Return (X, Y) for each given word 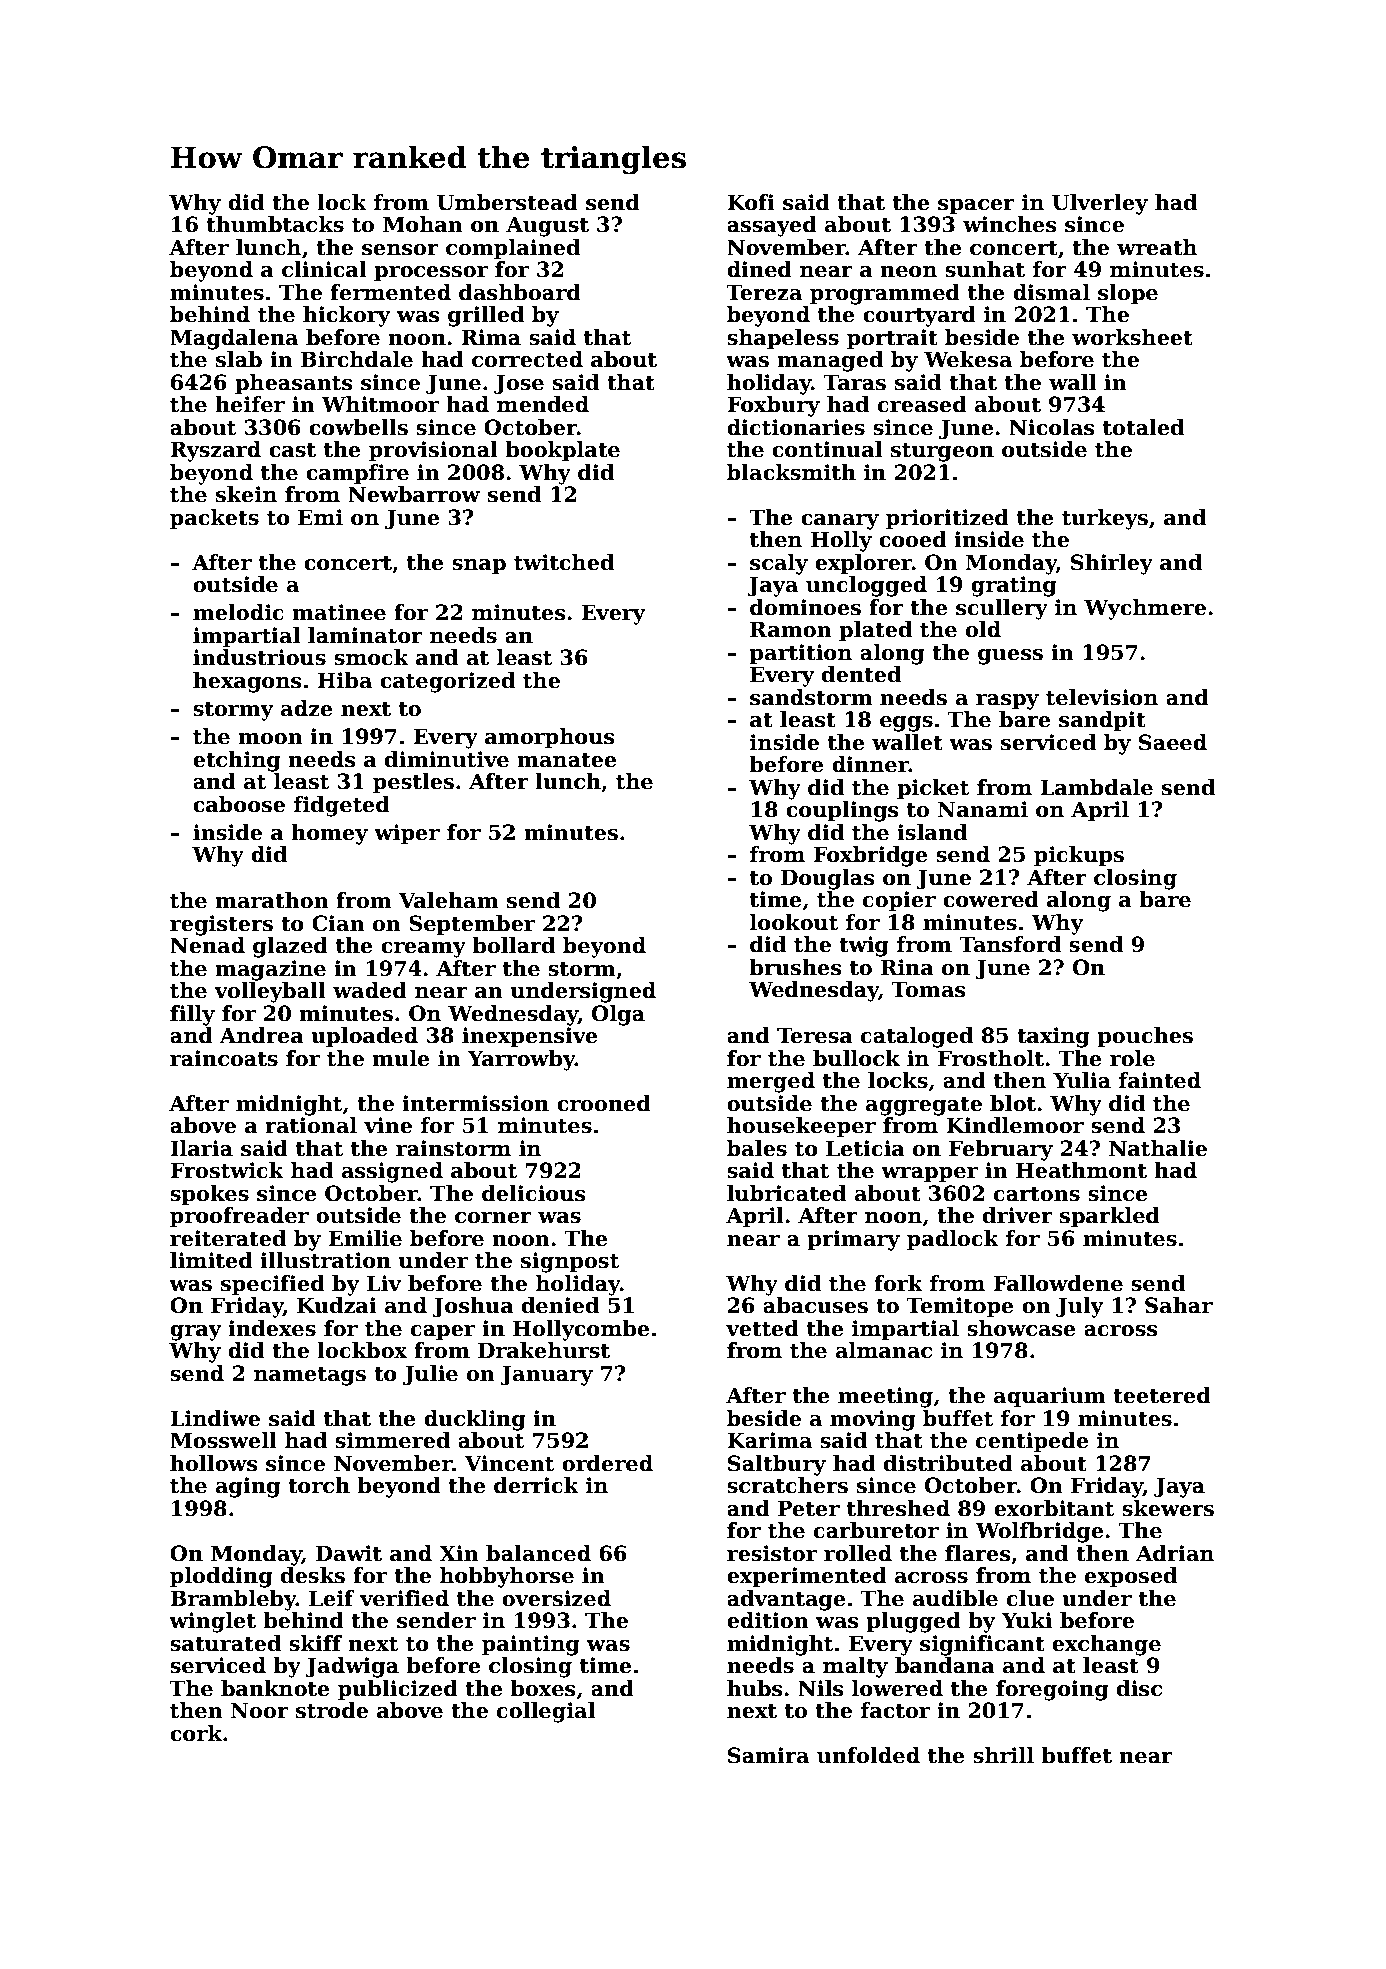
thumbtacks (275, 224)
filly (192, 1015)
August (547, 226)
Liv (384, 1283)
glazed (290, 947)
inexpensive (530, 1037)
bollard (513, 945)
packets (214, 519)
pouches (1145, 1037)
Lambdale (1096, 787)
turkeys (1105, 519)
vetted (762, 1328)
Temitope (960, 1307)
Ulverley (1100, 204)
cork (196, 1733)
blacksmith (791, 472)
